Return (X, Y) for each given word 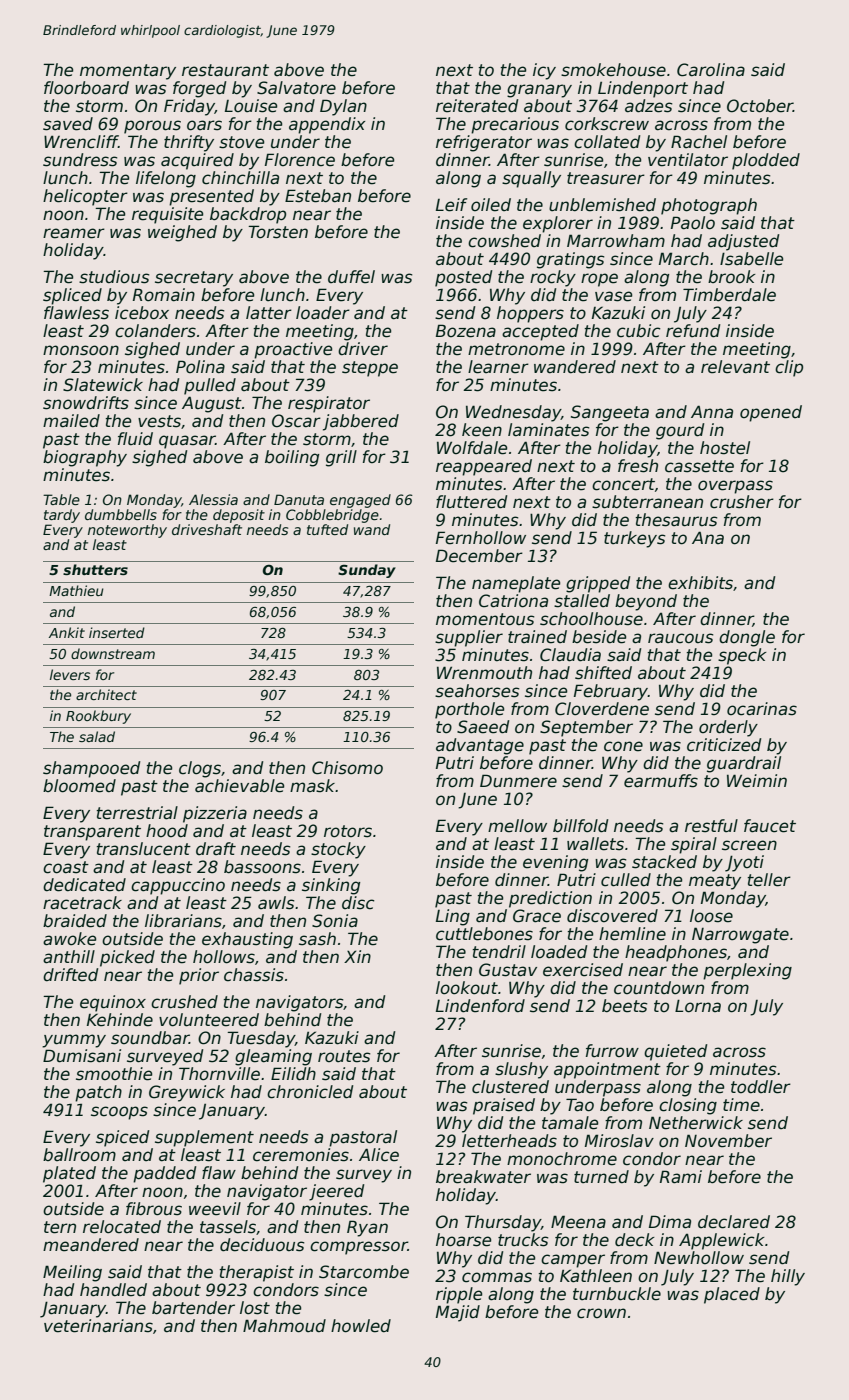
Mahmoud (284, 1326)
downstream (113, 653)
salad (97, 736)
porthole (469, 710)
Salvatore (296, 88)
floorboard (86, 88)
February (611, 692)
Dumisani (82, 1056)
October (760, 106)
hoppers (530, 314)
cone (623, 746)
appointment (607, 1070)
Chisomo (347, 768)
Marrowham (616, 241)
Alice (379, 1155)
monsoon (81, 350)
